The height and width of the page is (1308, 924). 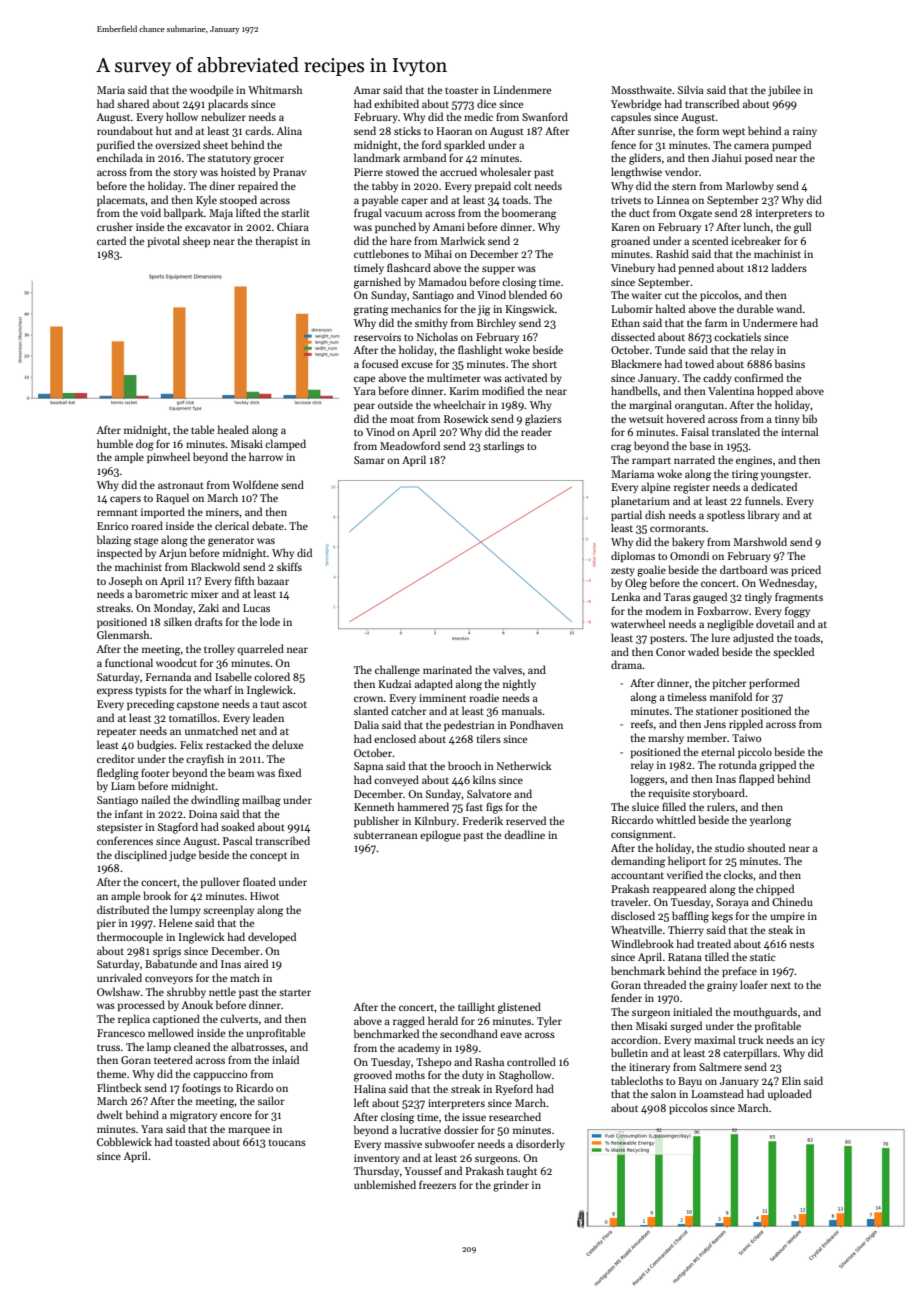 What do you see at coordinates (409, 710) in the page?
I see `catcher` at bounding box center [409, 710].
